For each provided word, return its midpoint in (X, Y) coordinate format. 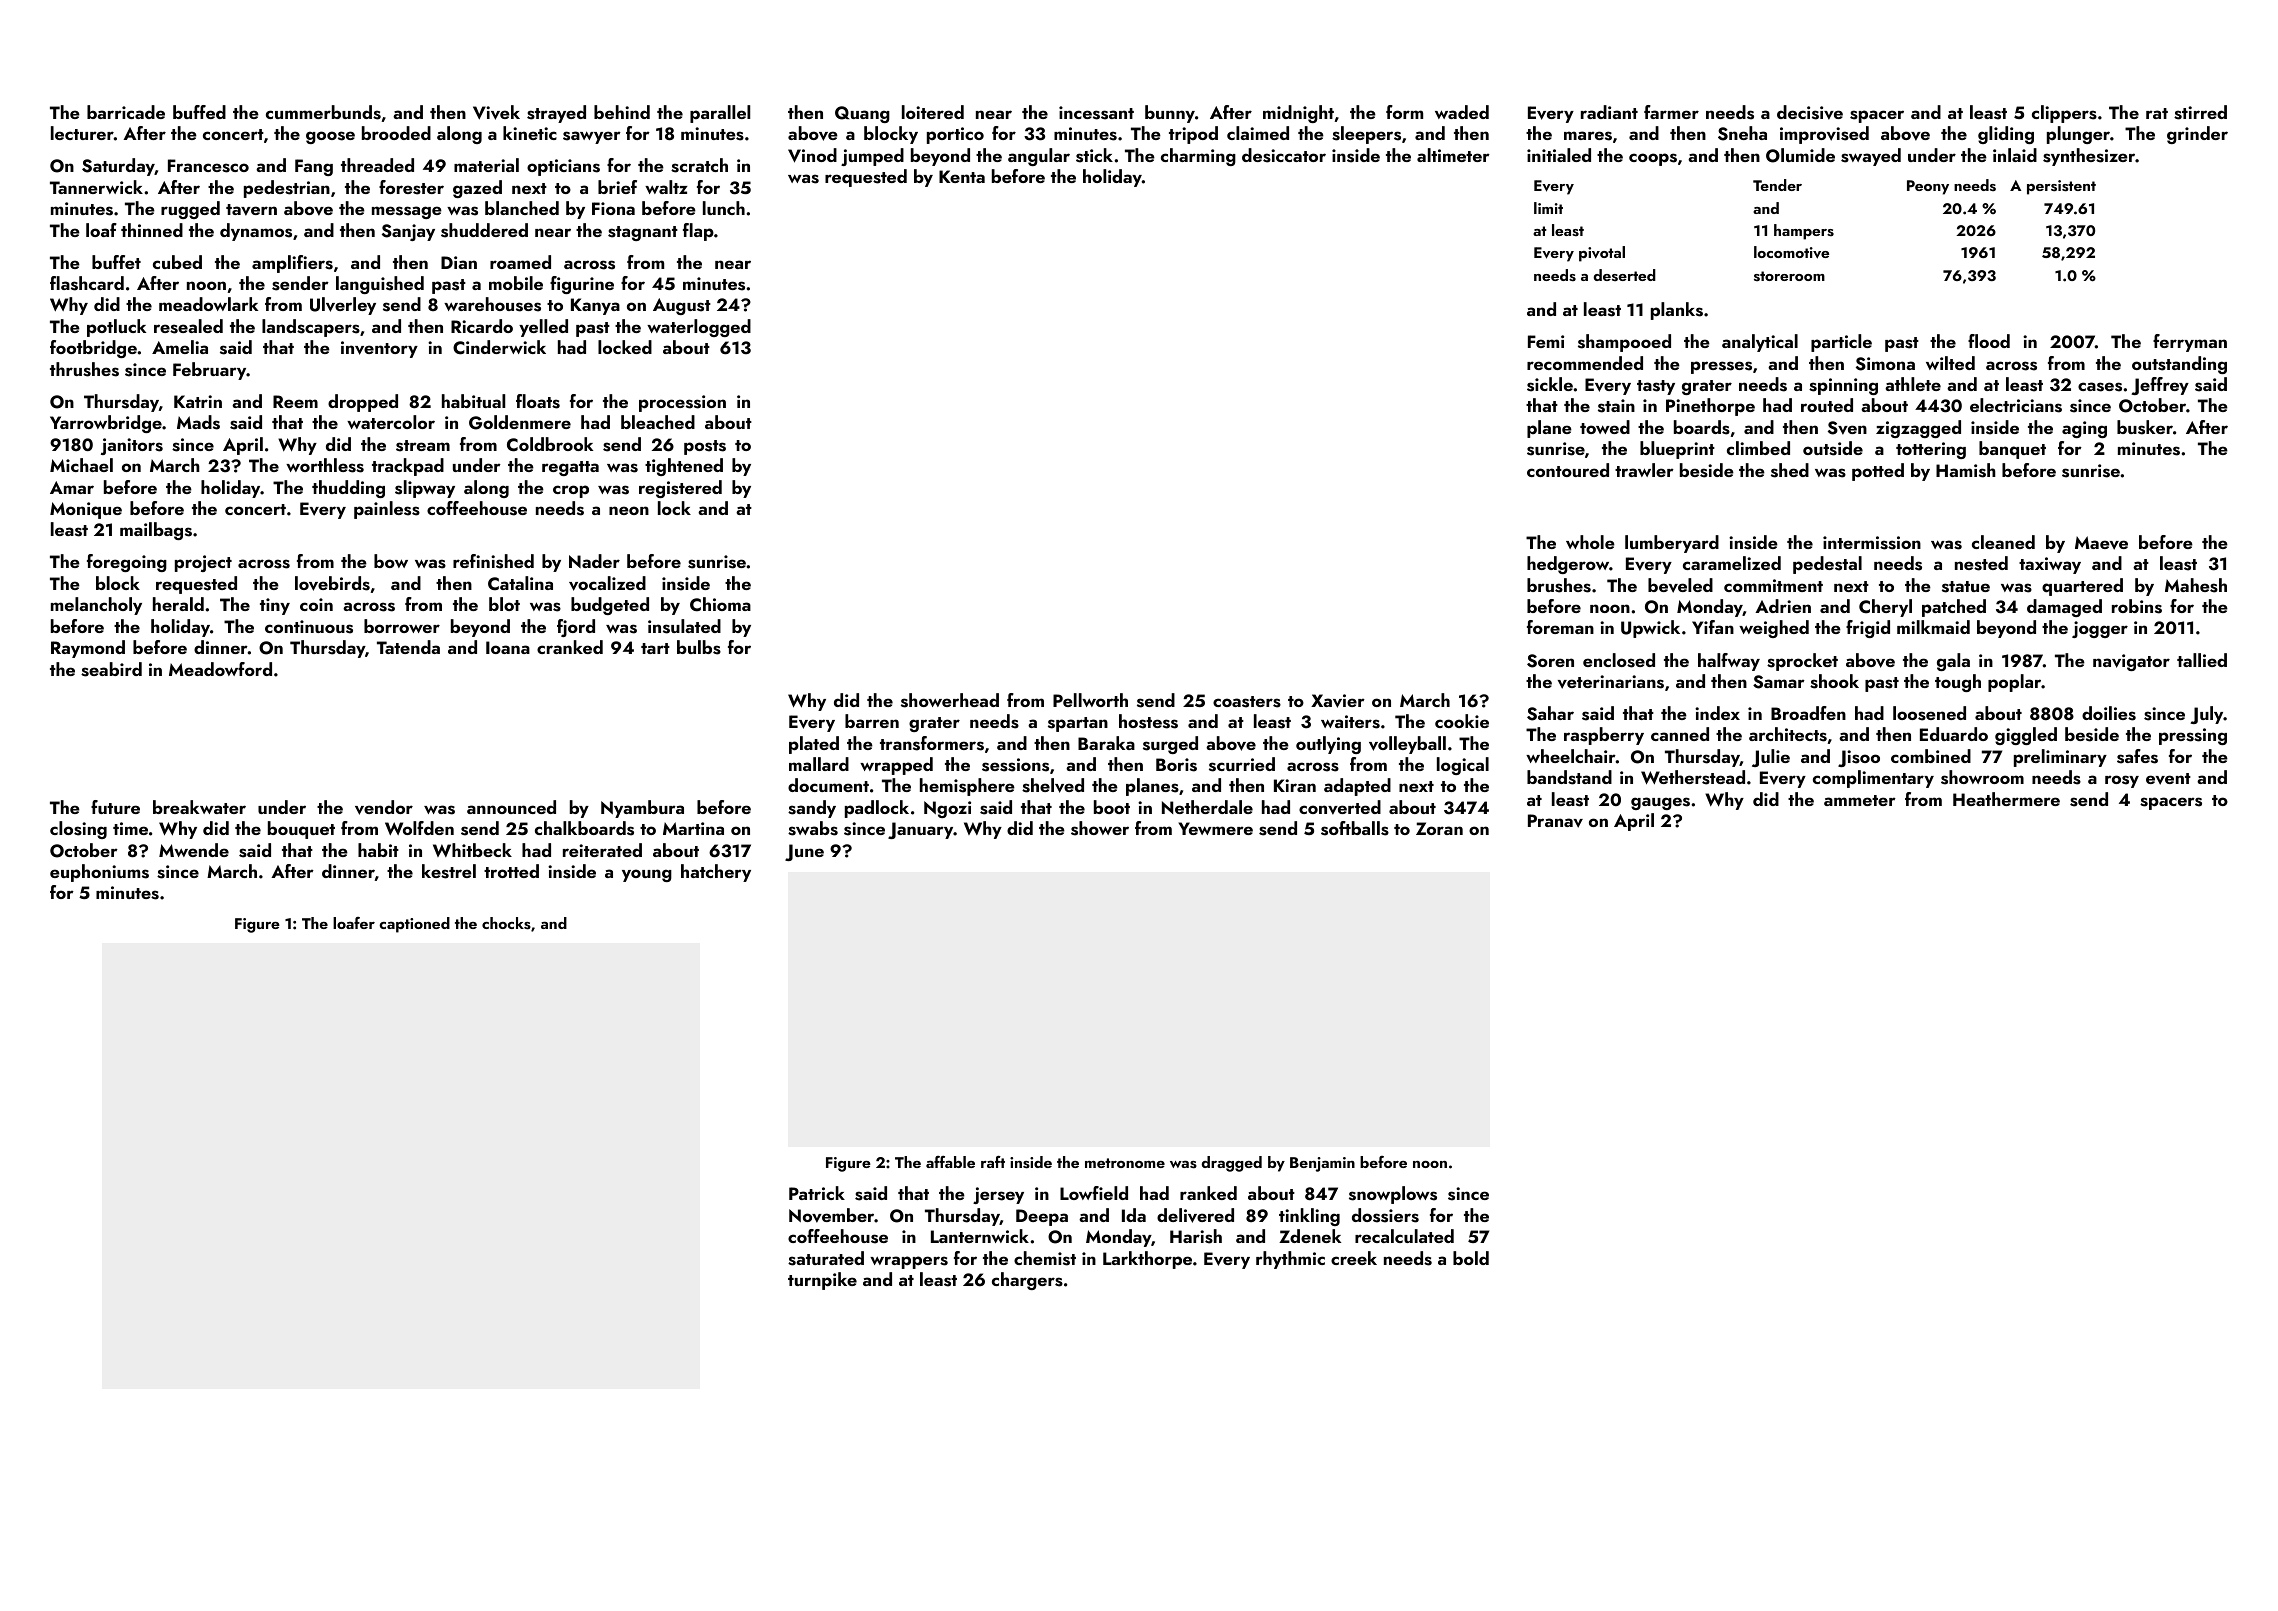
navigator (2131, 662)
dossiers (1385, 1215)
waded (1462, 112)
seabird (111, 669)
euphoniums (99, 873)
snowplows (1393, 1195)
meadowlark (208, 304)
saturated (826, 1258)
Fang (314, 167)
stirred (2200, 112)
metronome (1125, 1163)
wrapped (896, 766)
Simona (1885, 364)
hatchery (716, 873)
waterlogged (699, 328)
